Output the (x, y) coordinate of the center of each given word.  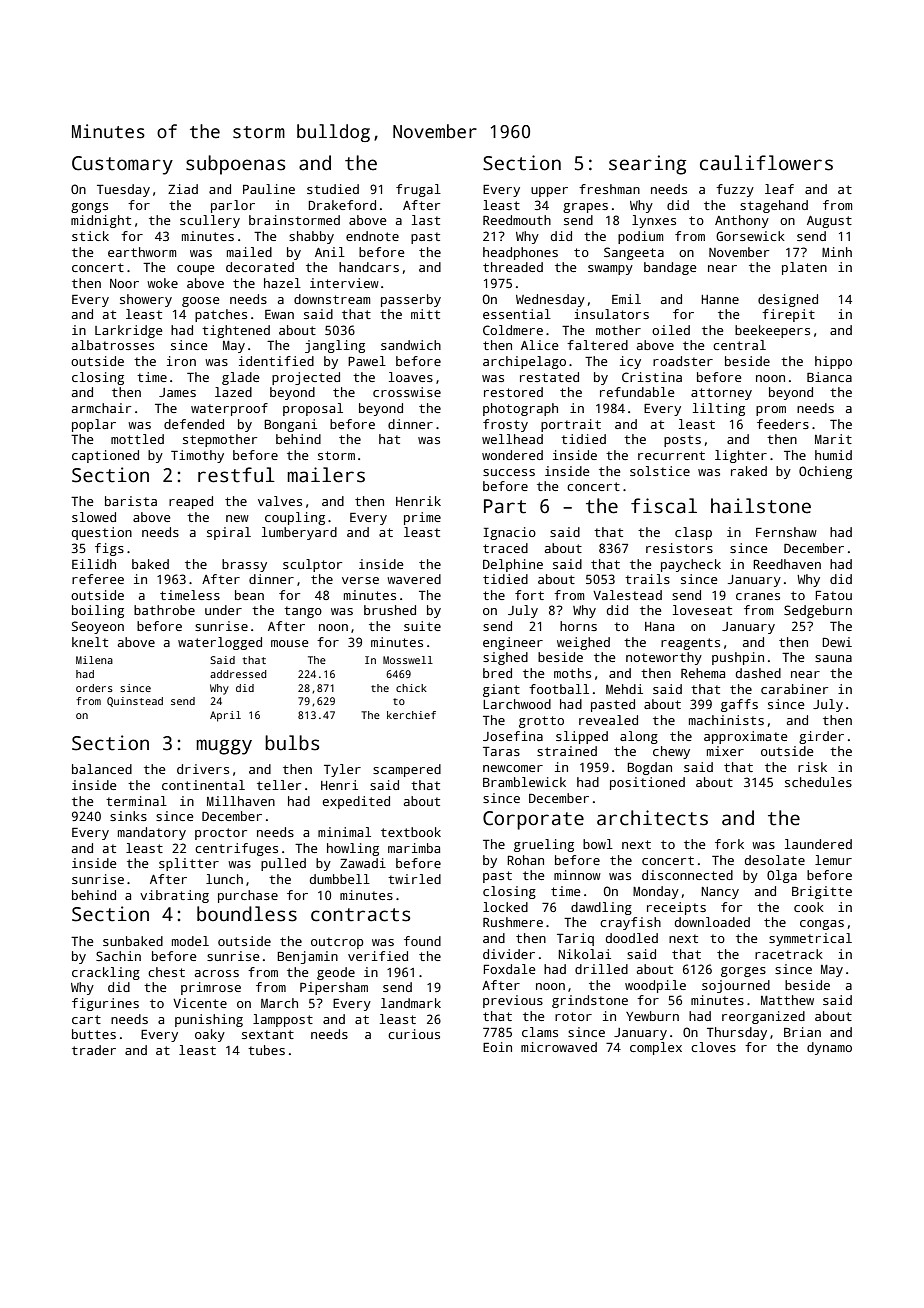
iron (181, 361)
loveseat (702, 610)
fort (529, 595)
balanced (102, 769)
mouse (289, 643)
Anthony (742, 221)
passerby (411, 300)
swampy (610, 270)
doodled (632, 938)
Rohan (525, 860)
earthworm (142, 252)
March (279, 1003)
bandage (670, 268)
